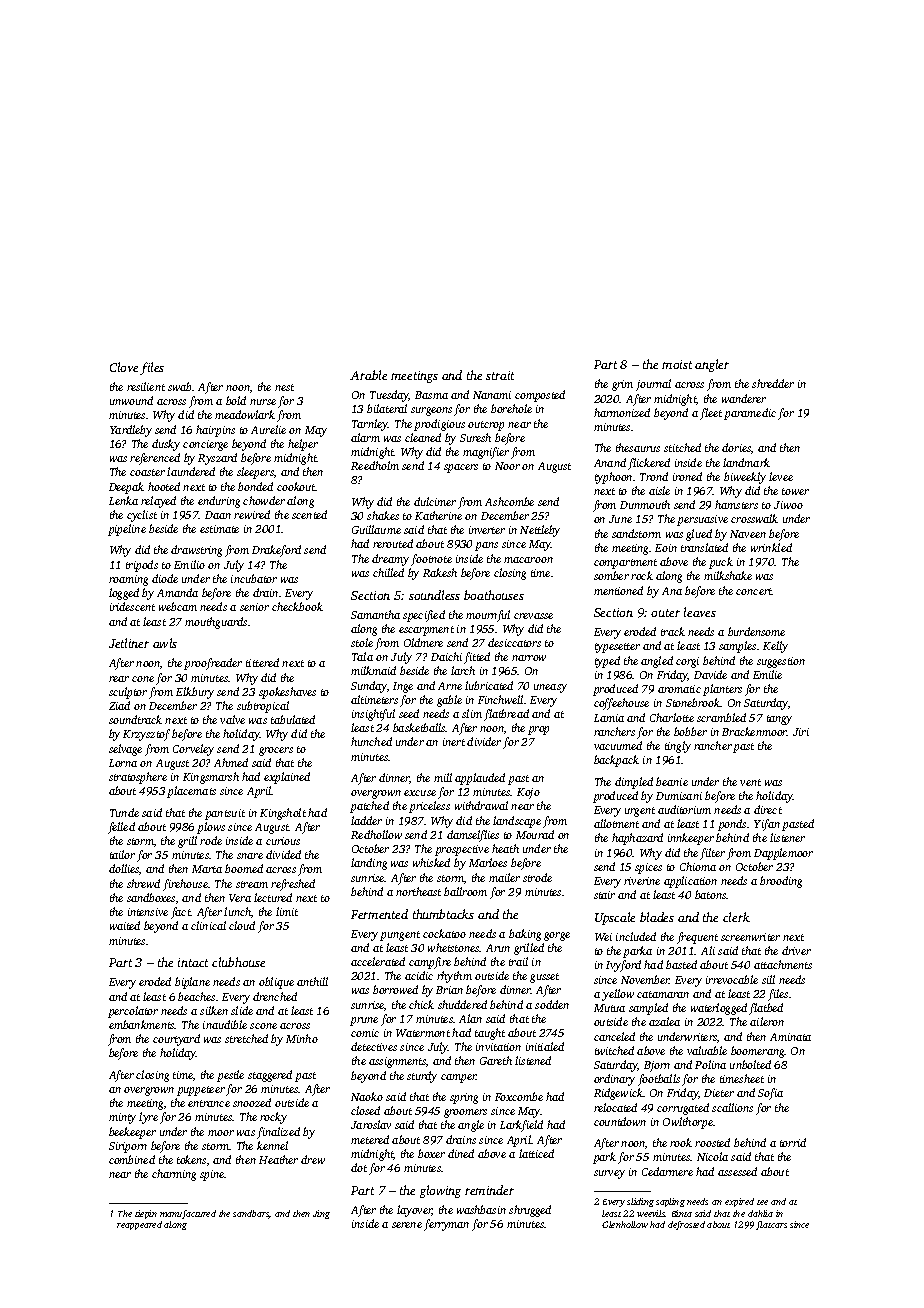  Describe the element at coordinates (133, 1012) in the screenshot. I see `percolator` at that location.
